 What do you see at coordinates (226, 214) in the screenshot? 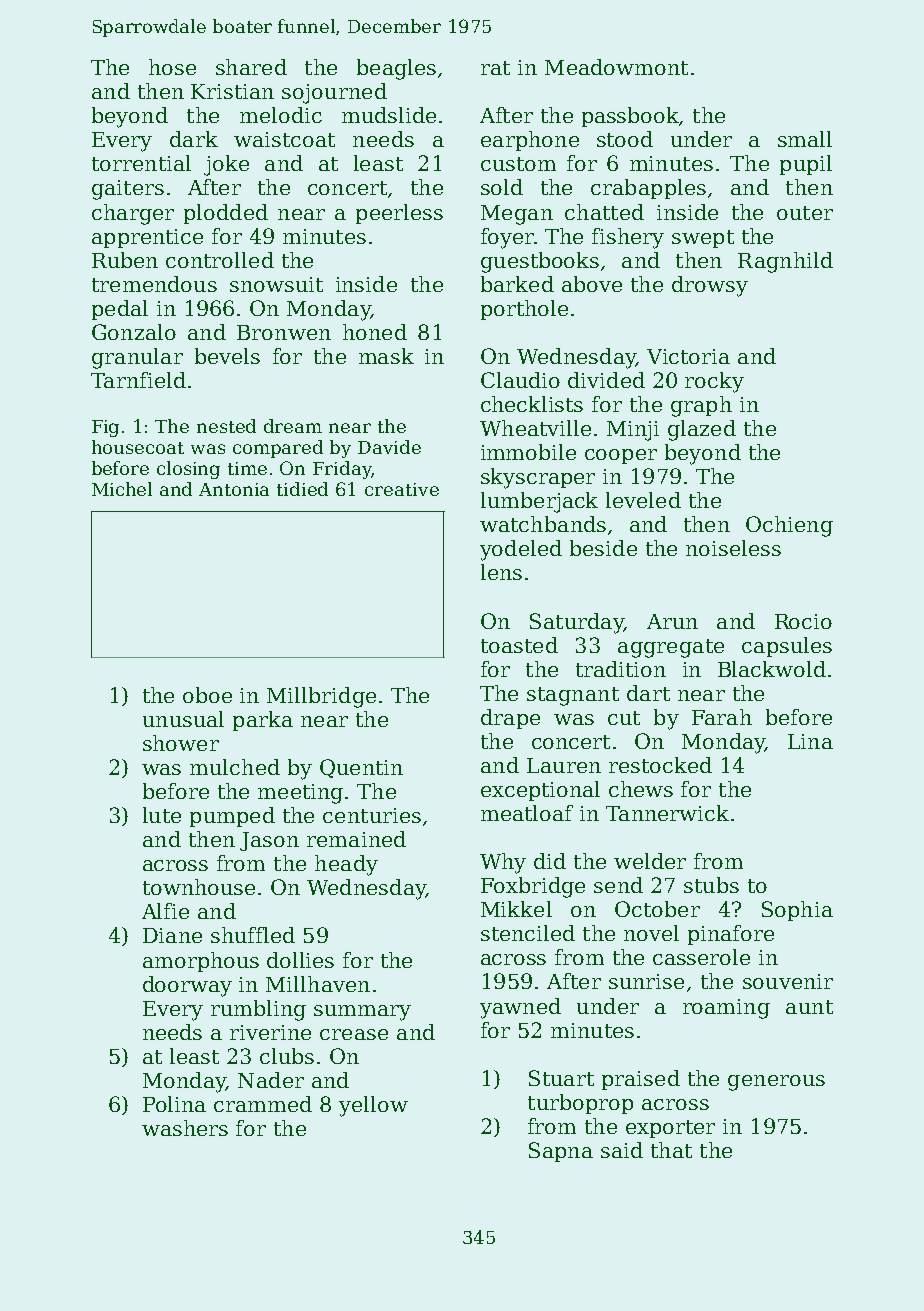
I see `plodded` at bounding box center [226, 214].
